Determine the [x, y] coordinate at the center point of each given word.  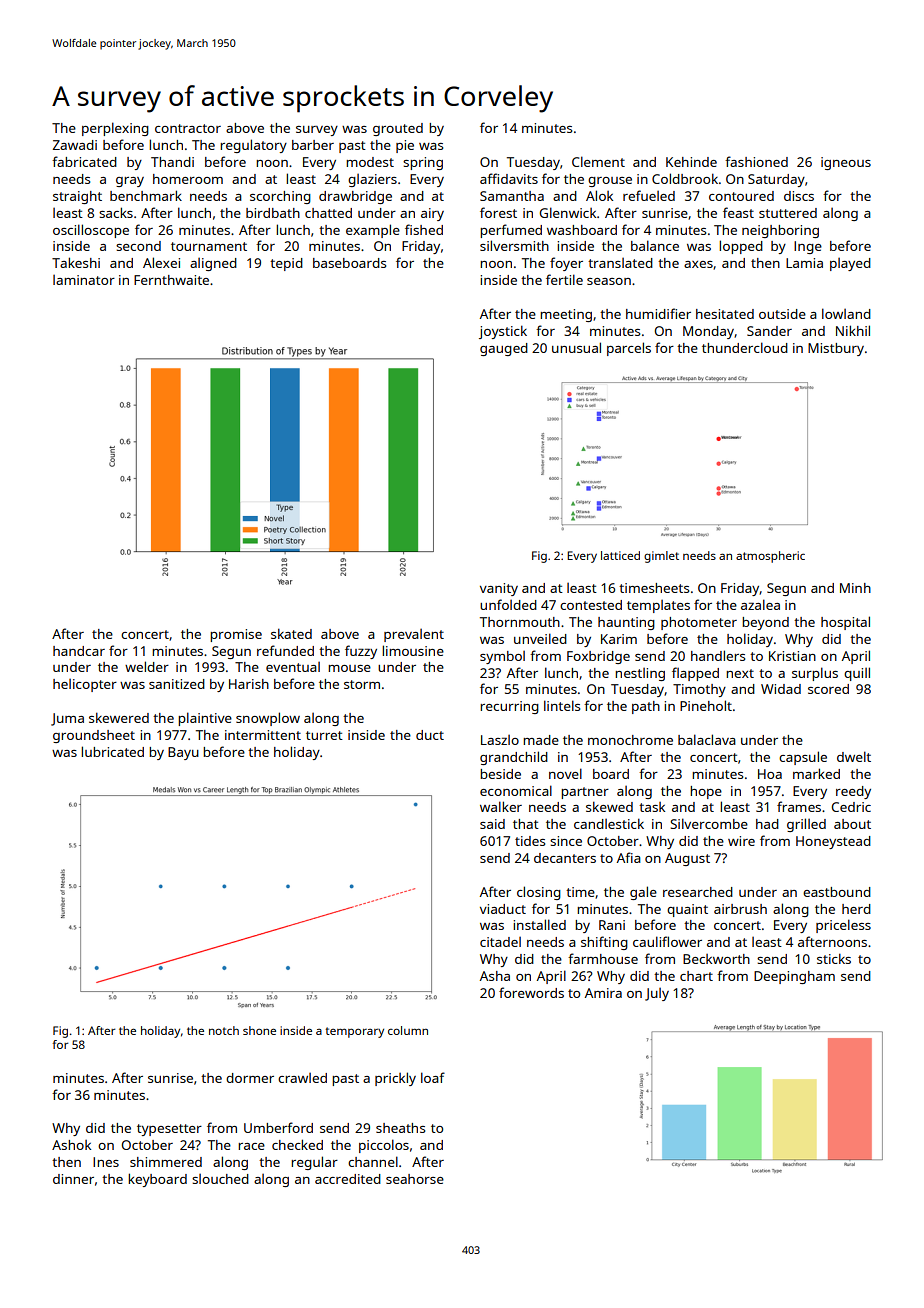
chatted [328, 213]
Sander [769, 331]
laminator [84, 280]
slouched [220, 1179]
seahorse [415, 1179]
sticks [834, 958]
